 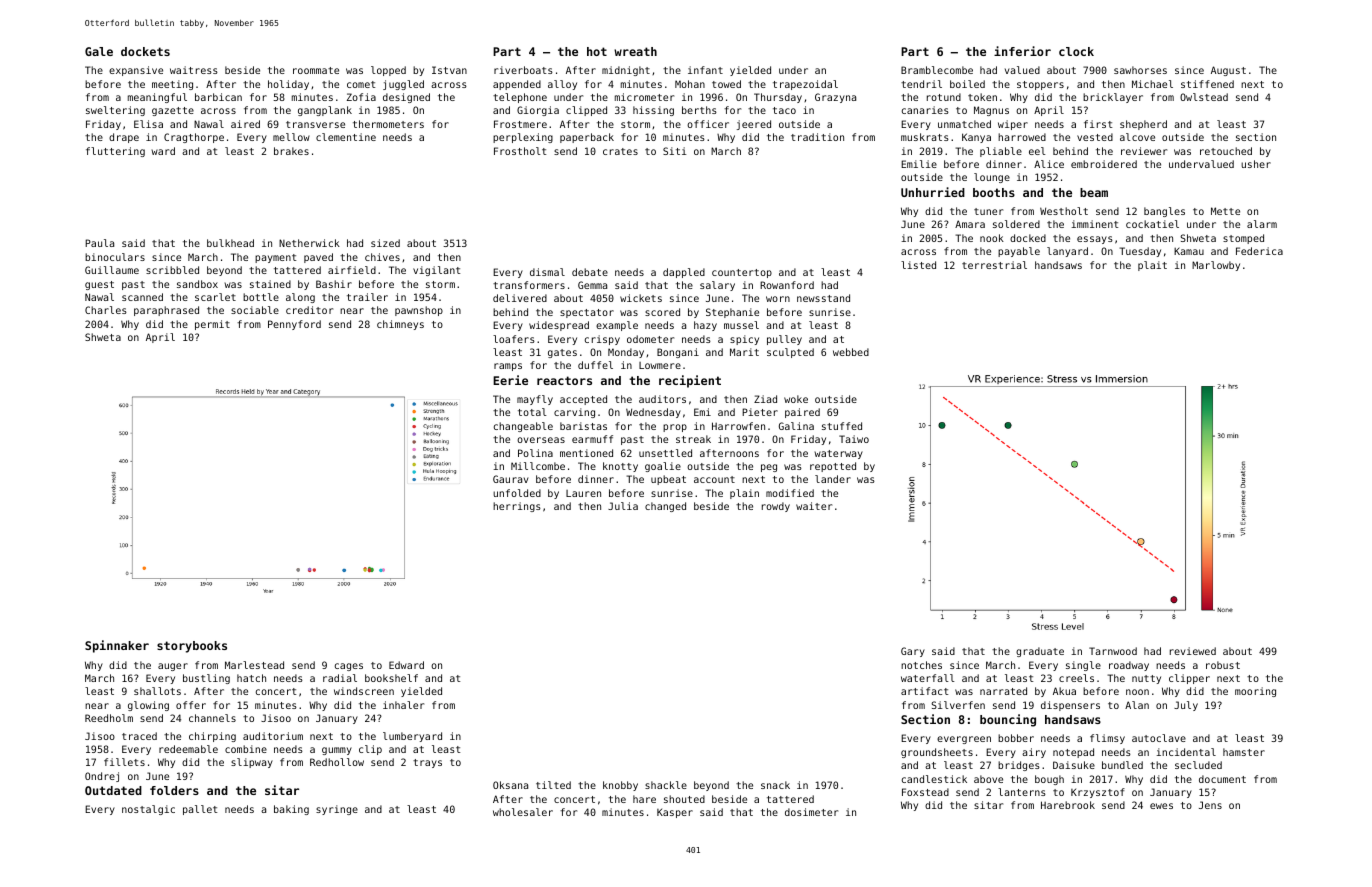 I want to click on evergreen, so click(x=964, y=740).
